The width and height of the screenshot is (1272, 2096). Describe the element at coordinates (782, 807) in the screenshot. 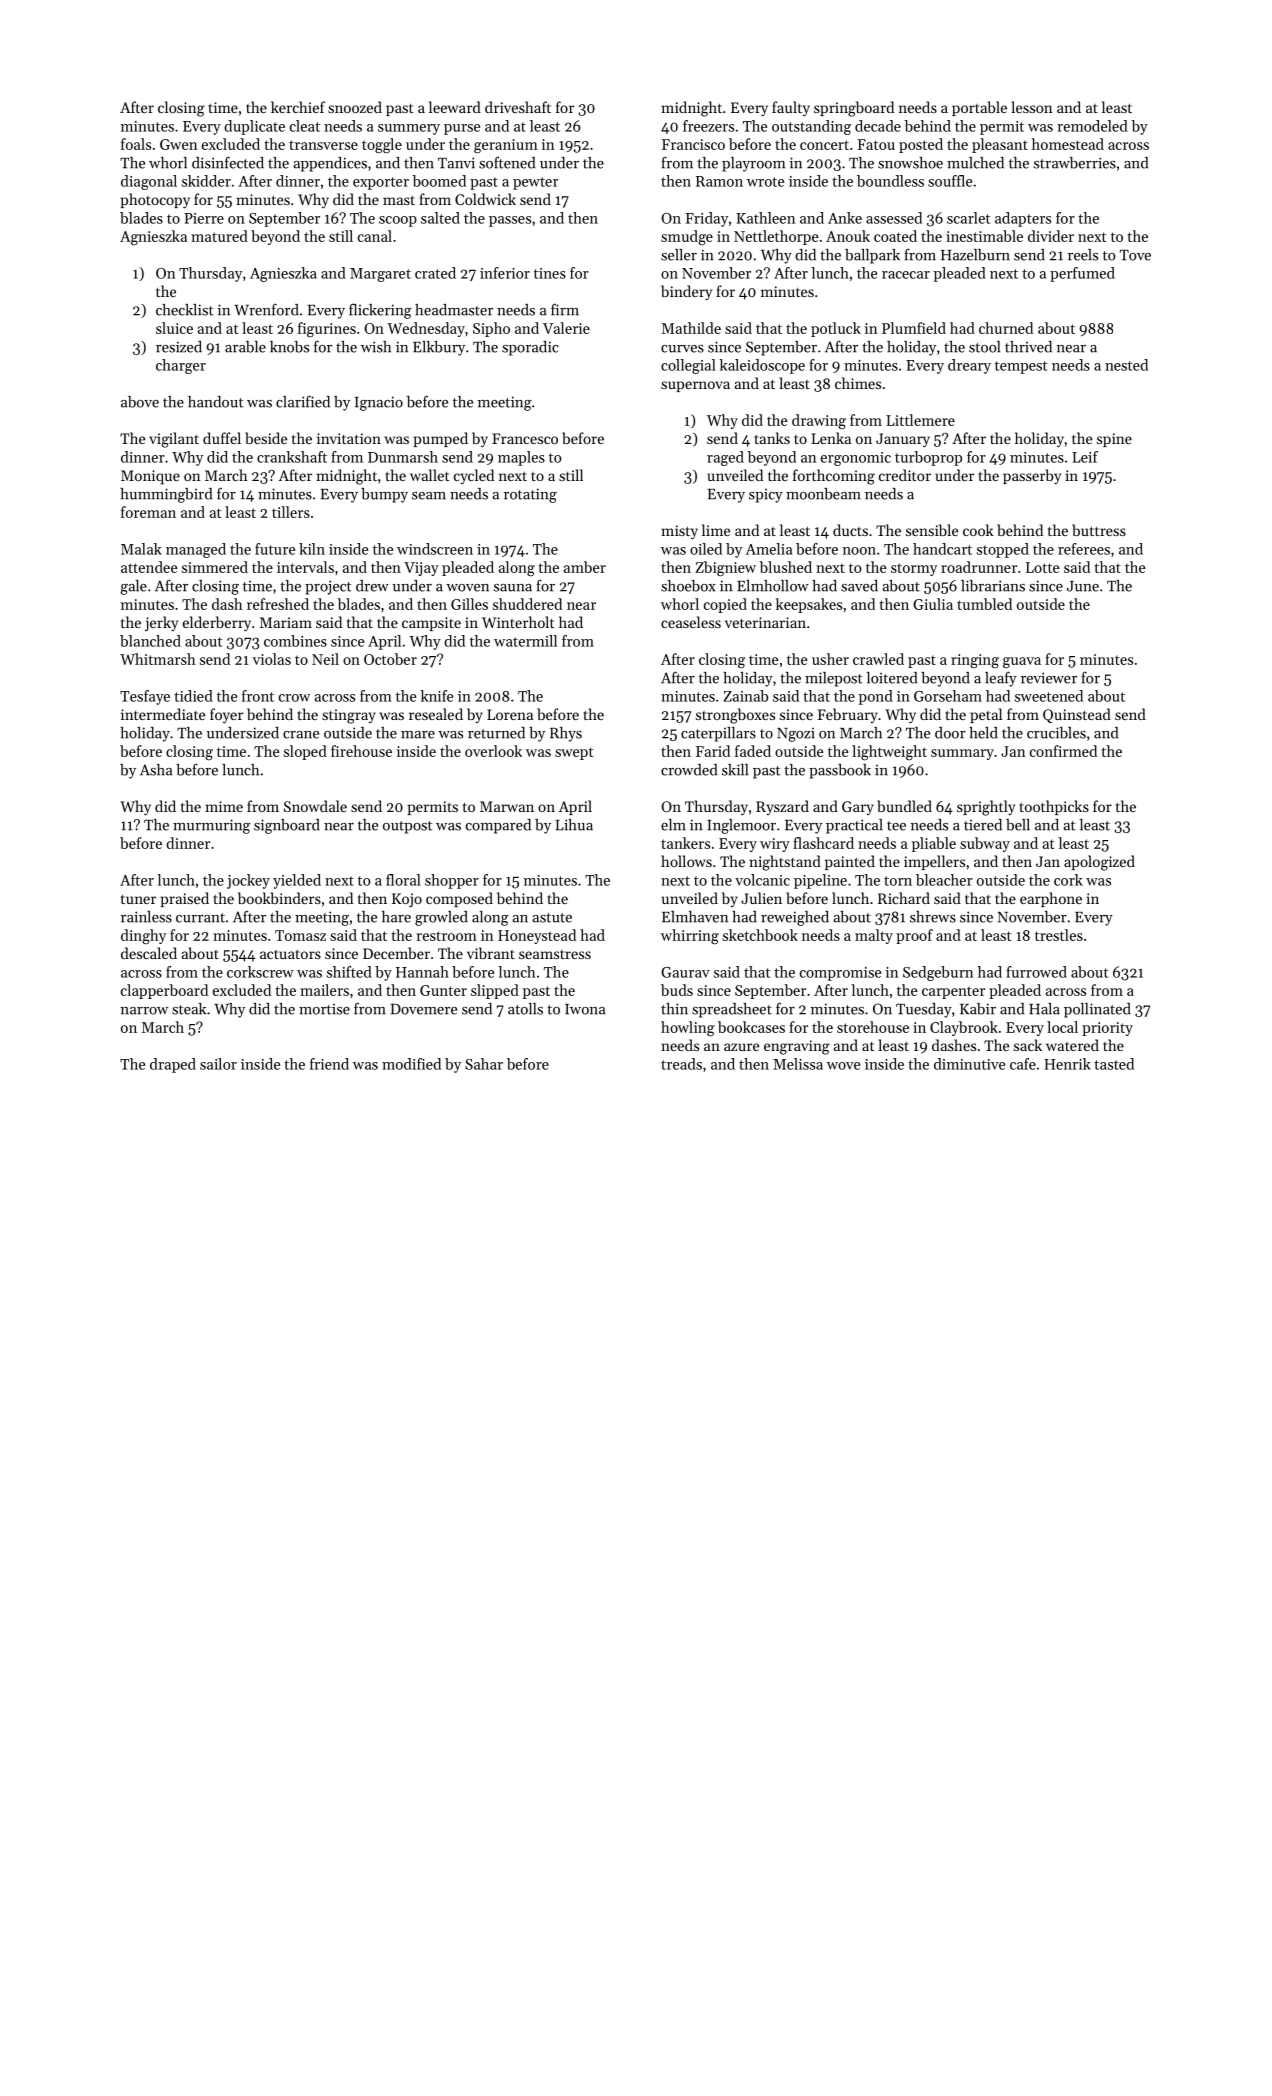

I see `Ryszard` at that location.
